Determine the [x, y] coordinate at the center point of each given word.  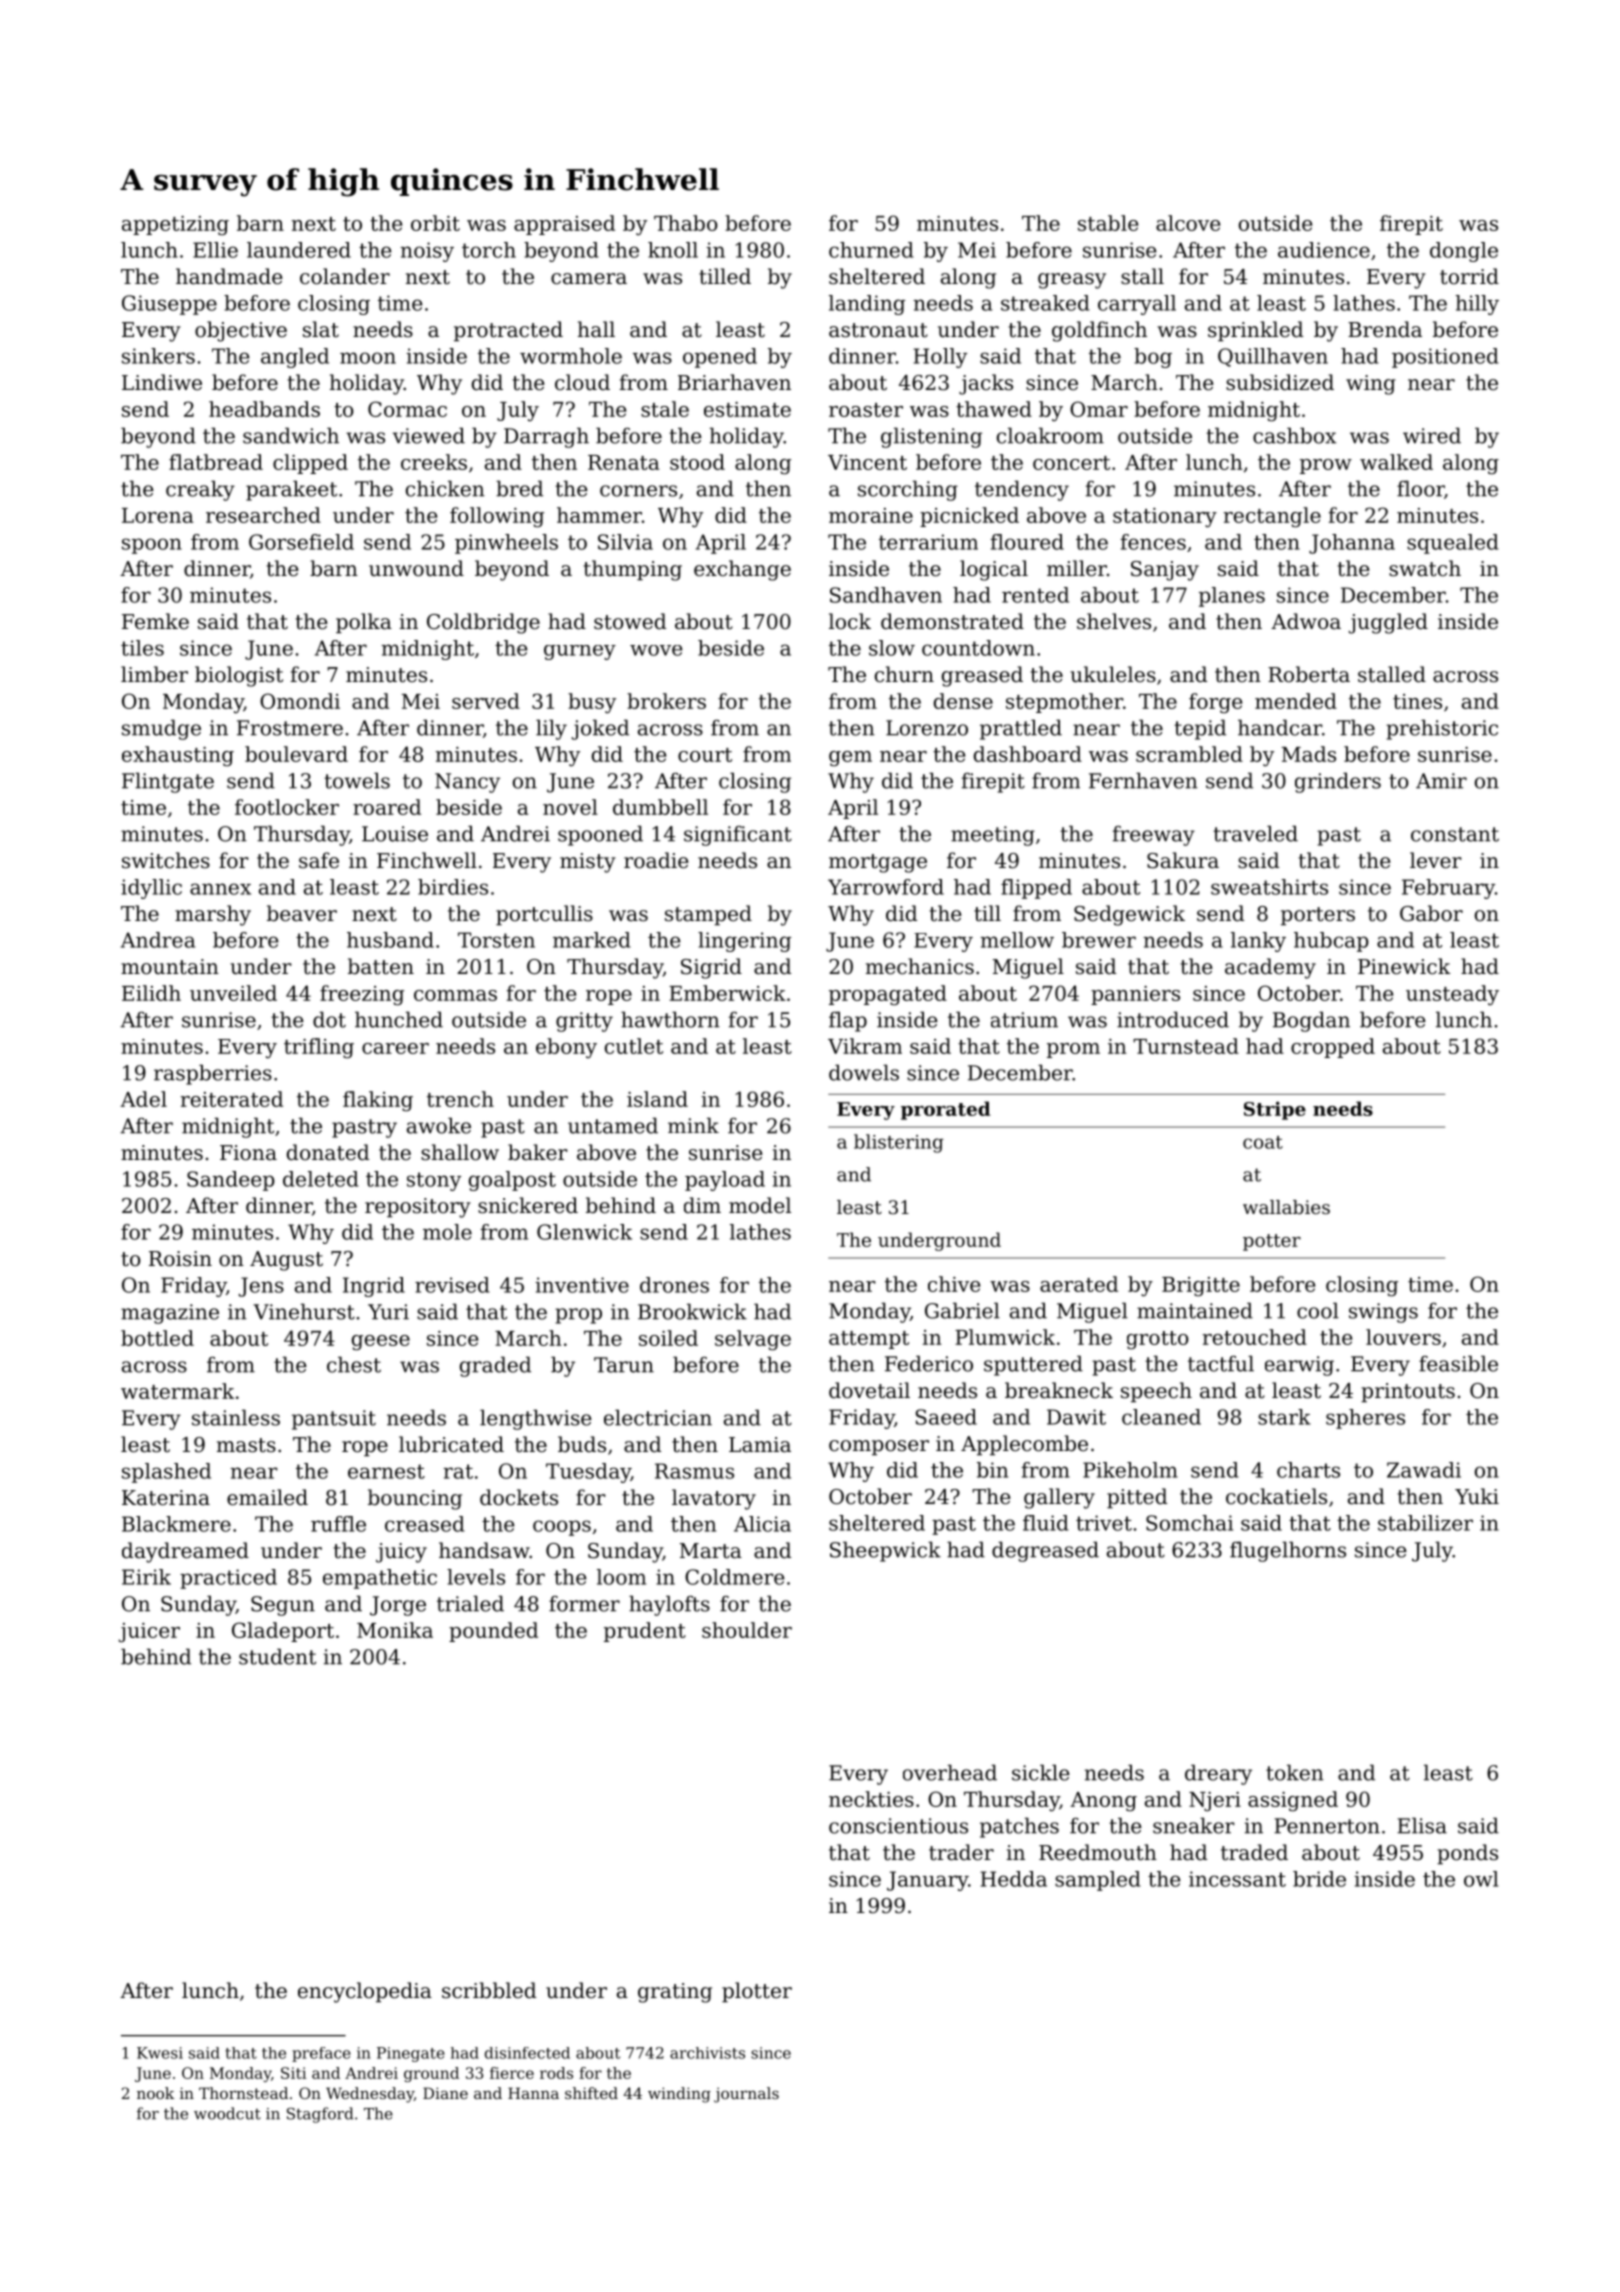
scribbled [489, 1990]
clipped [310, 464]
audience [1324, 250]
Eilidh [151, 993]
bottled [157, 1338]
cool [1318, 1310]
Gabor [1431, 913]
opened [720, 358]
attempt [869, 1340]
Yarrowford [886, 887]
